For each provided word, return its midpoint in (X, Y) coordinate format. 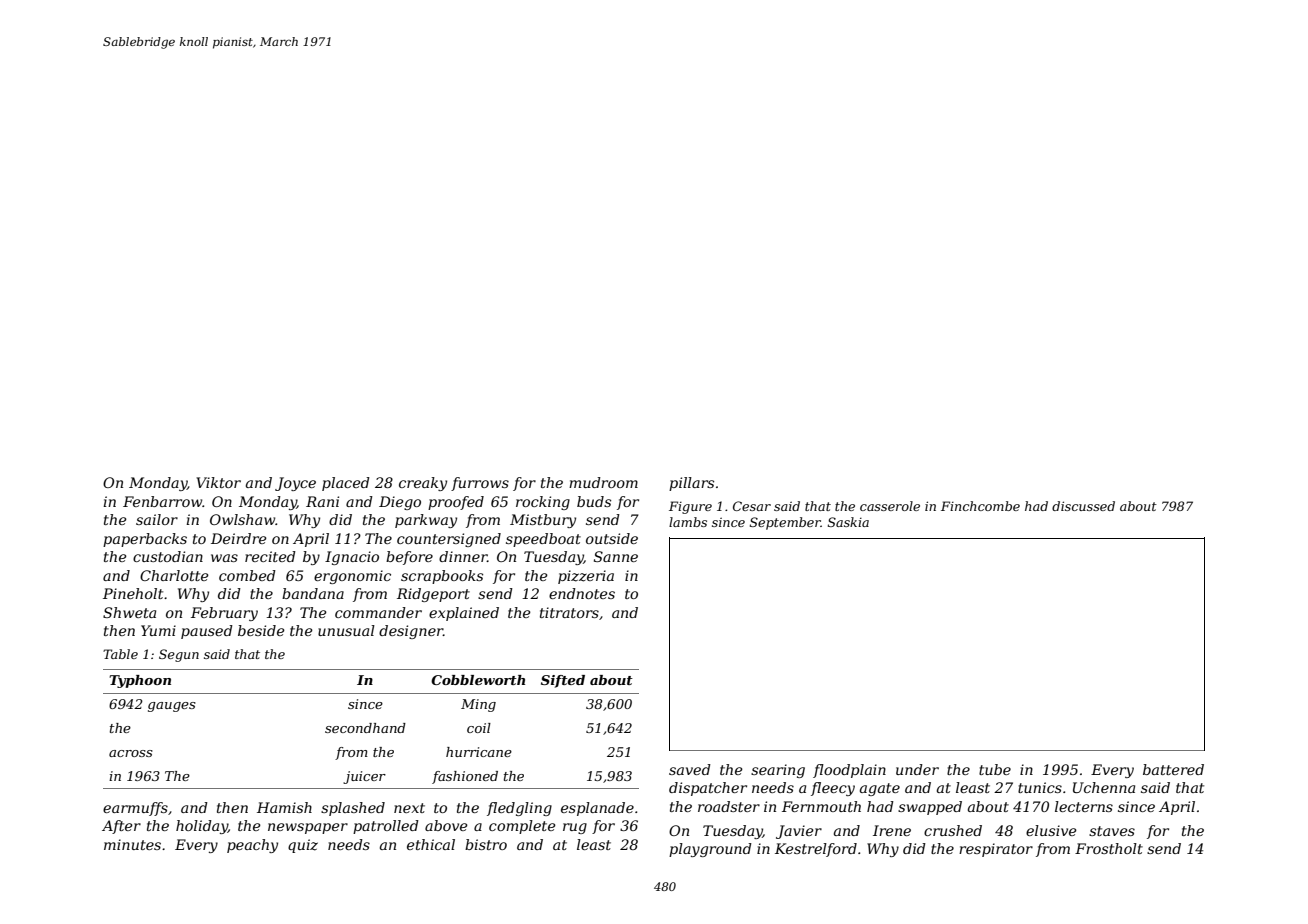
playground (710, 850)
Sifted (563, 681)
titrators (569, 612)
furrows (480, 484)
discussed (1083, 506)
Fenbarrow (162, 501)
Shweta (129, 612)
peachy (252, 846)
